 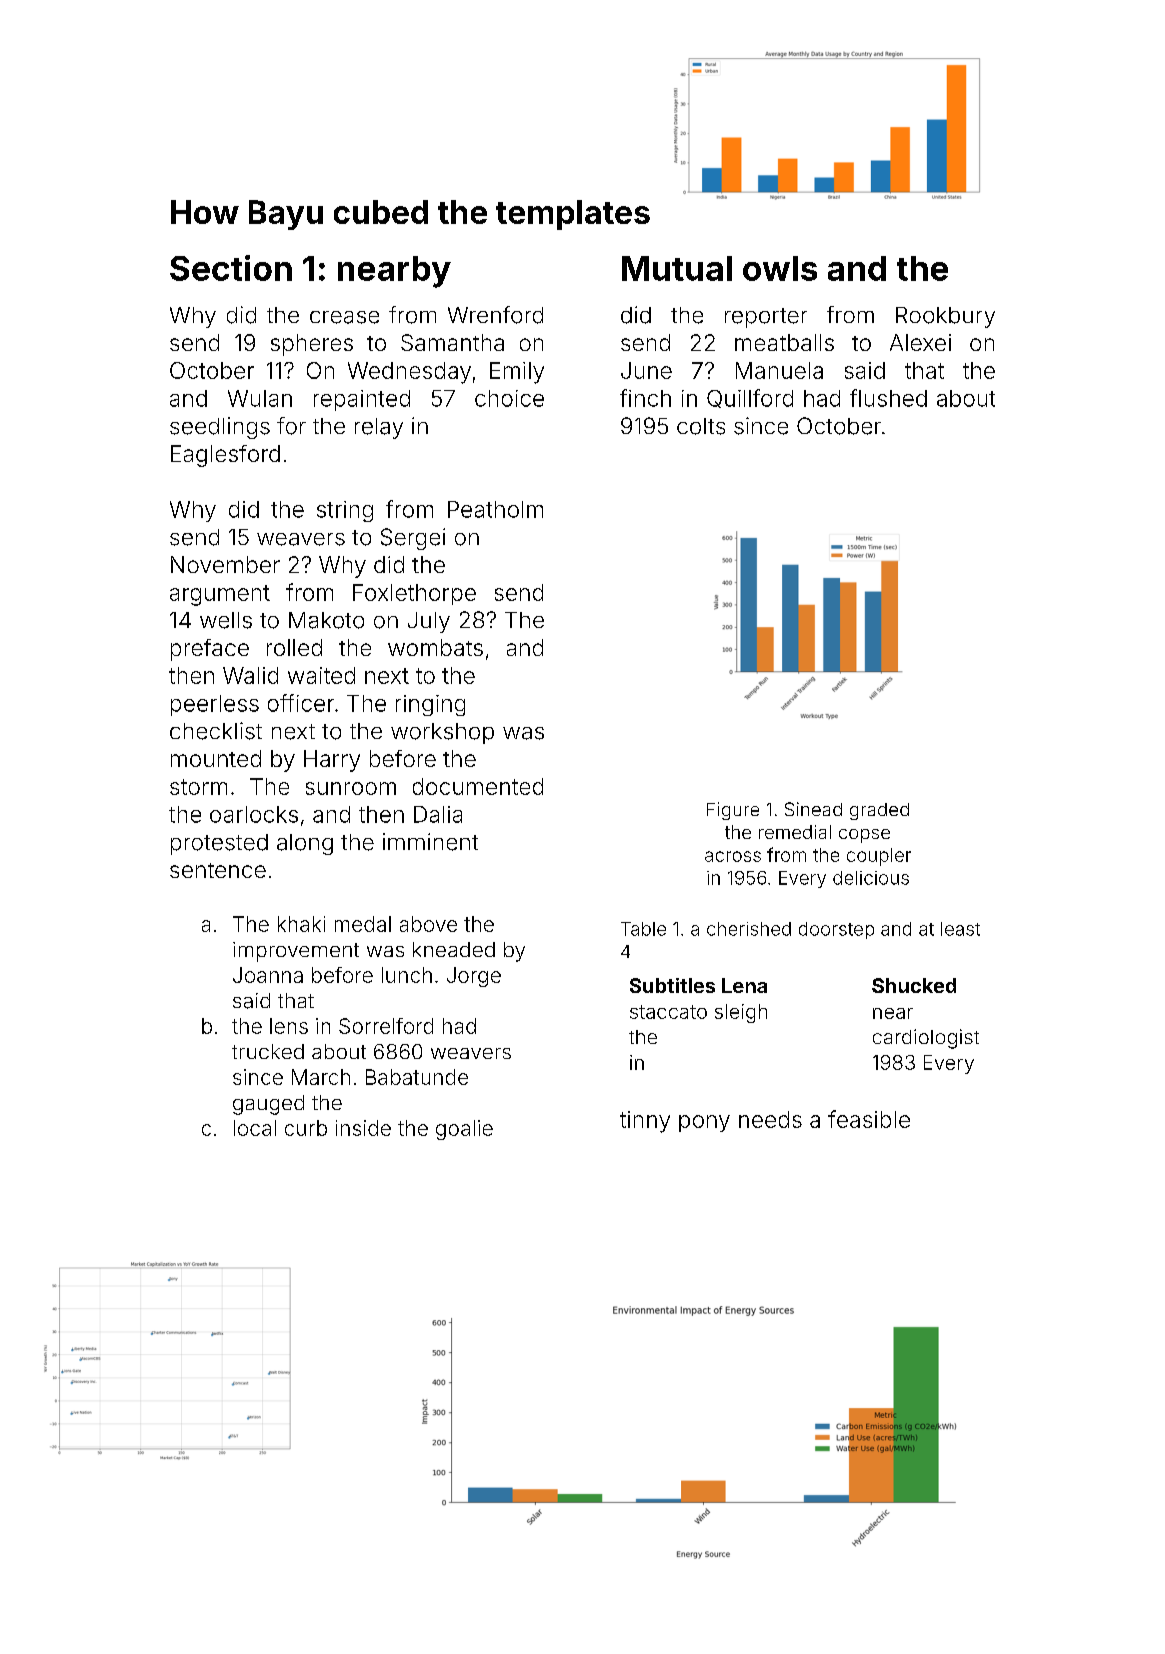 I want to click on sleigh, so click(x=741, y=1013).
